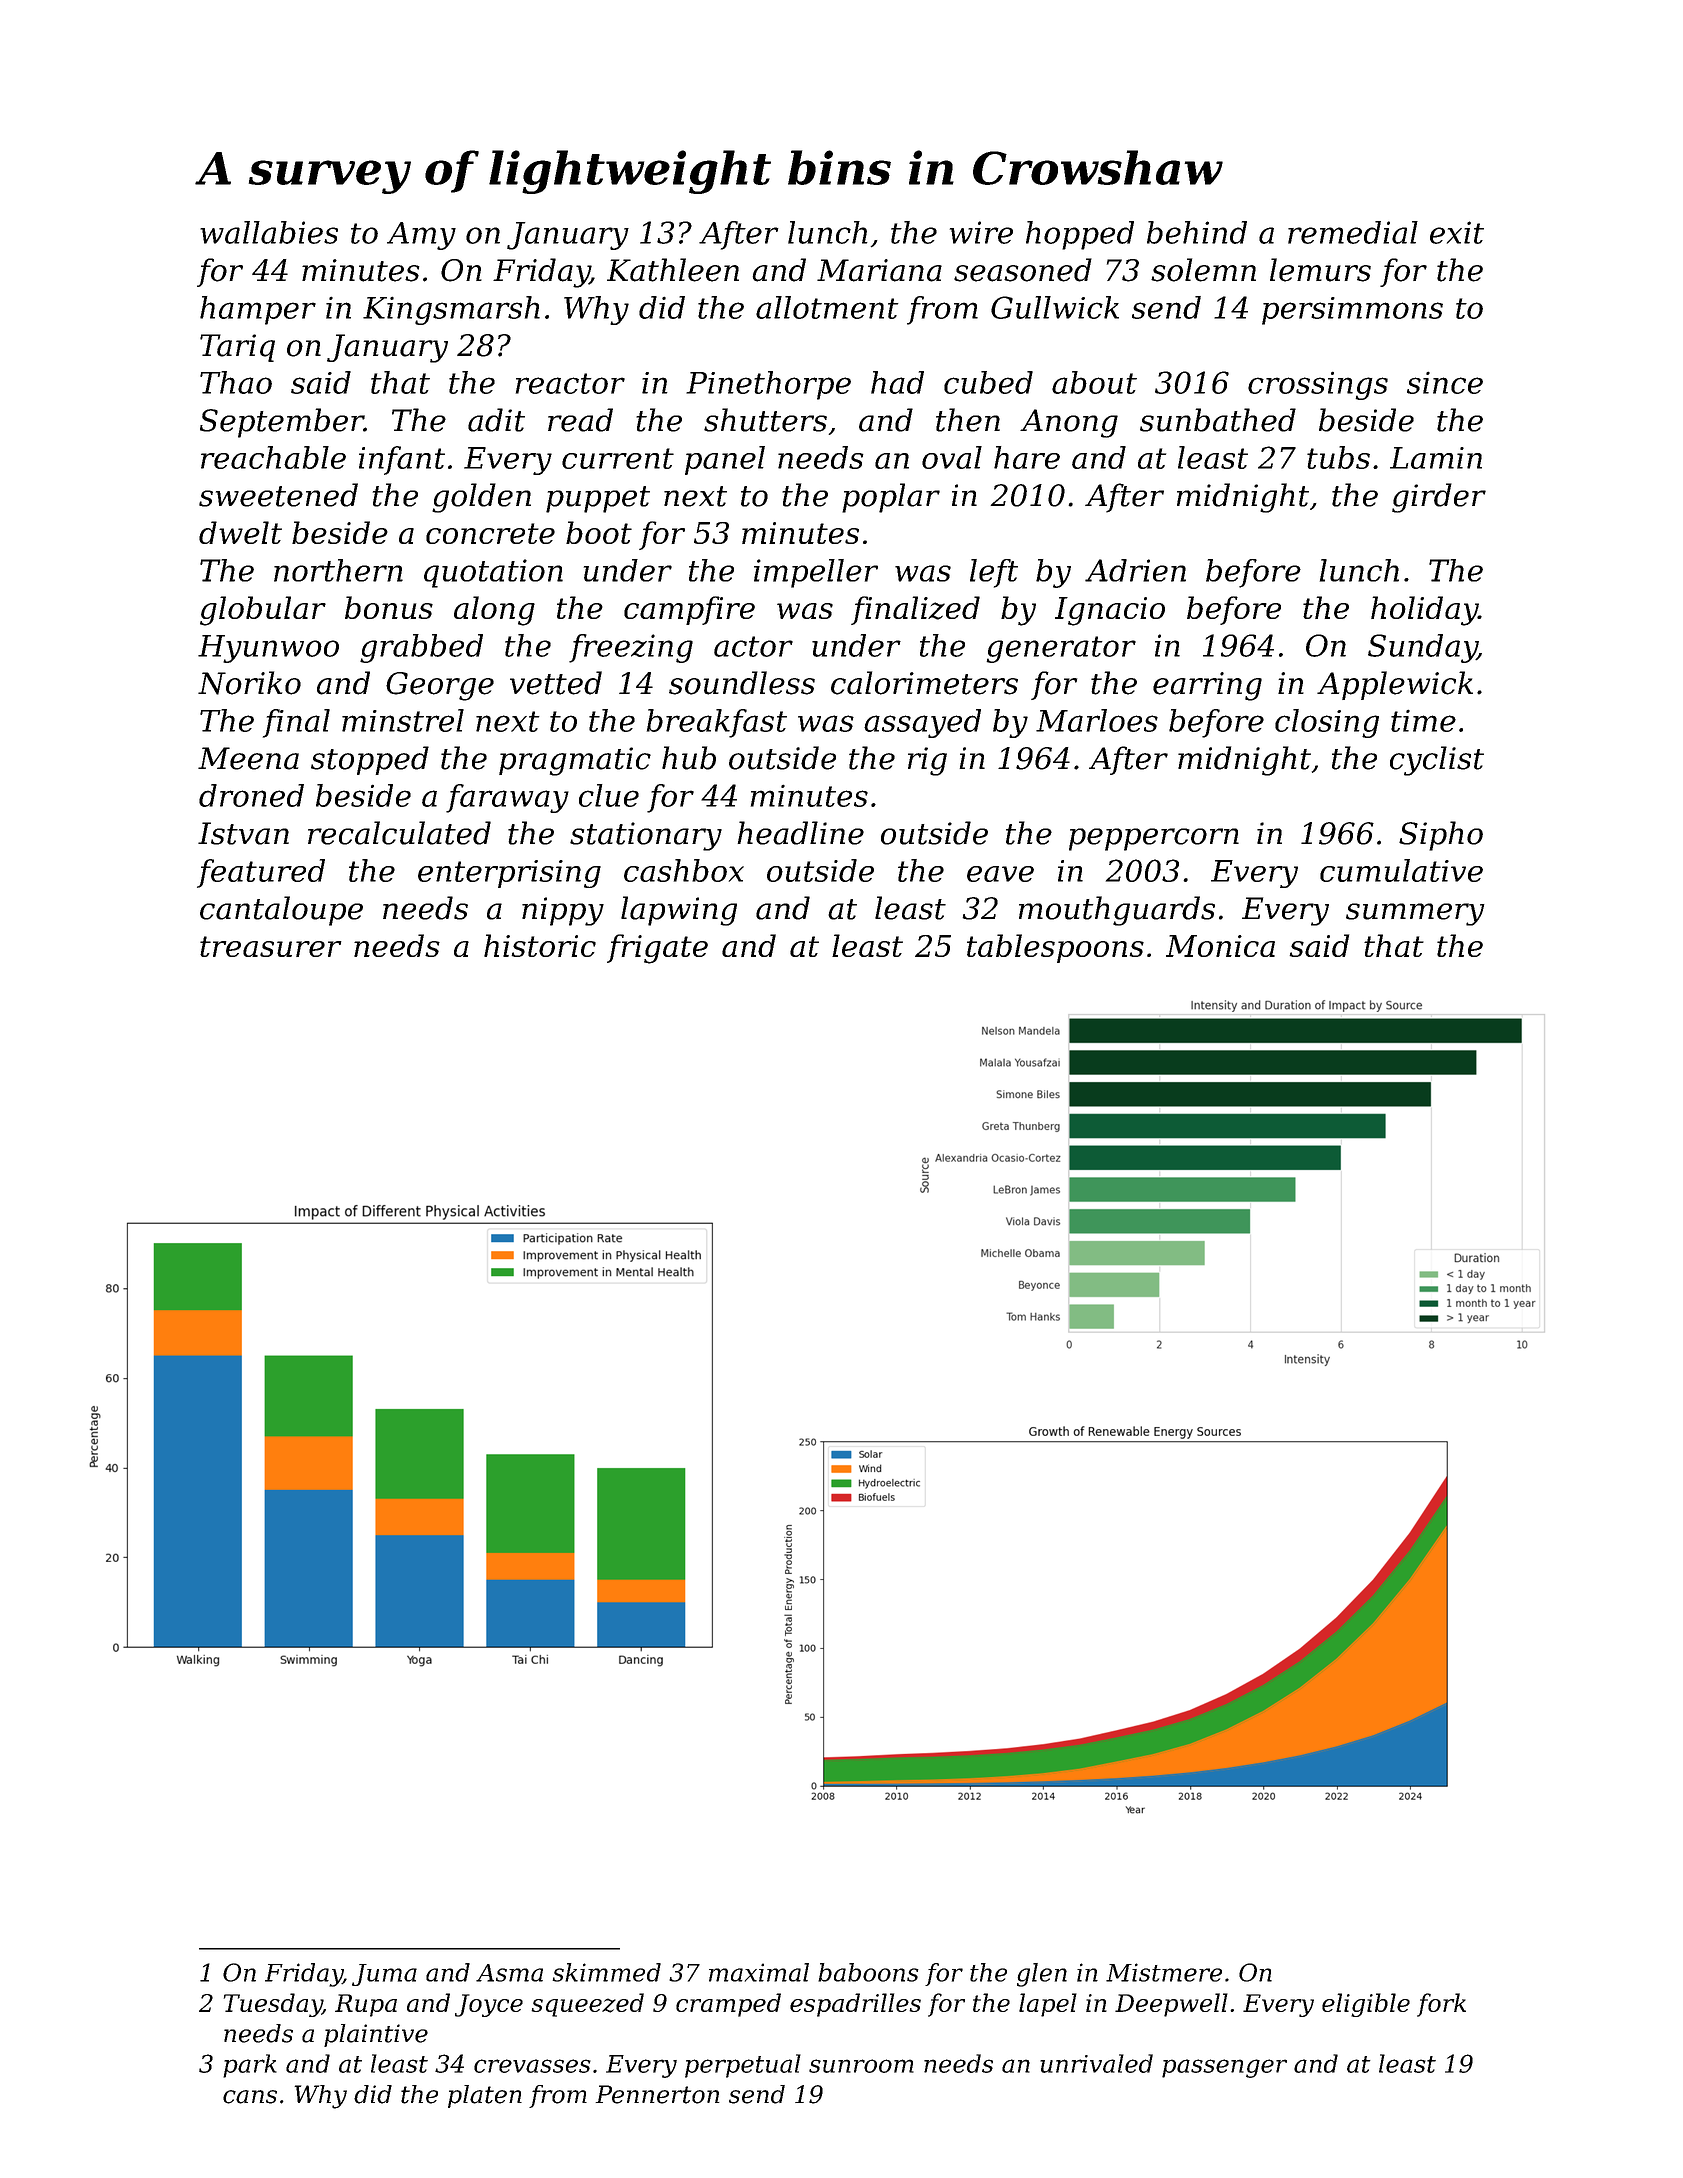  Describe the element at coordinates (384, 1975) in the document. I see `Juma` at that location.
